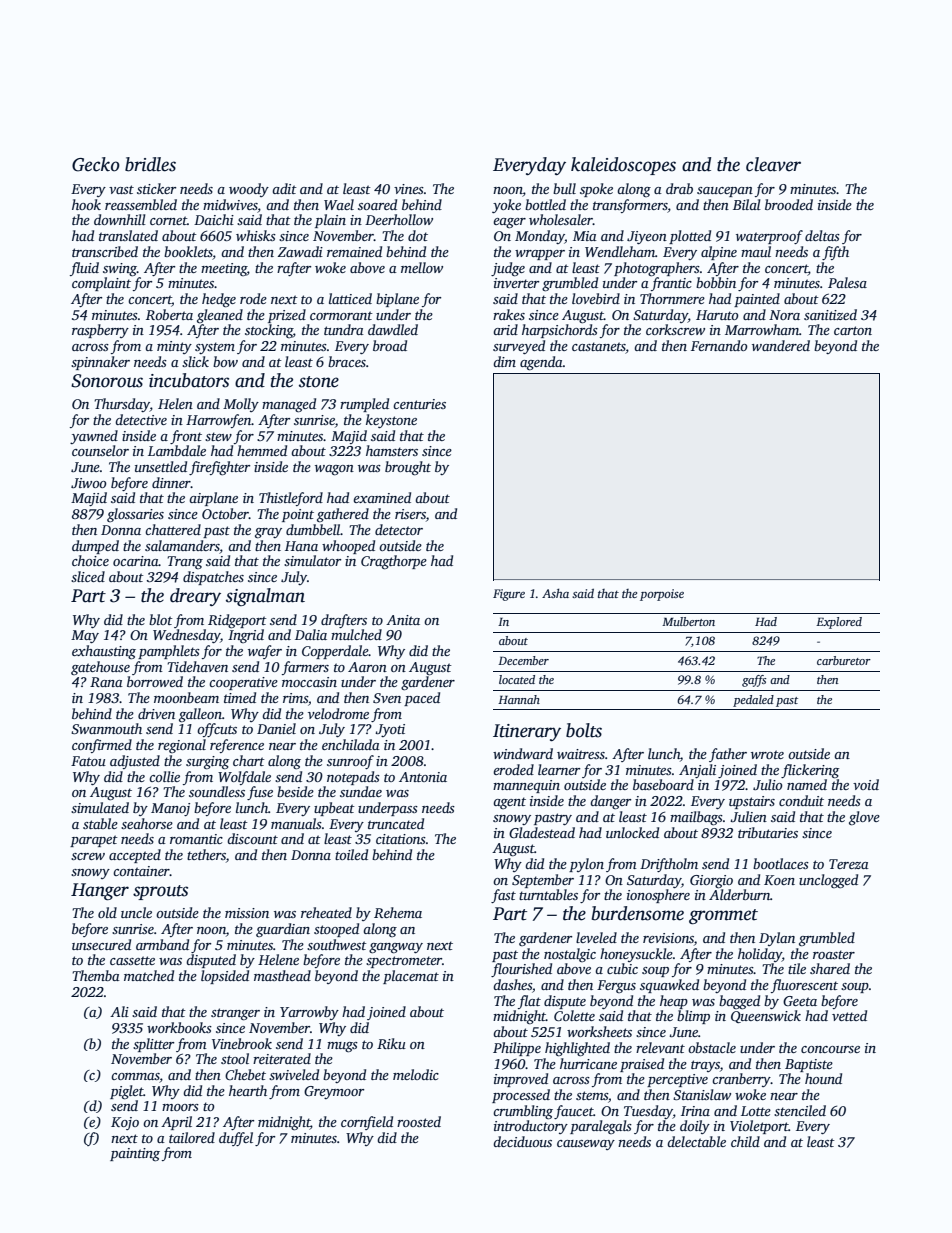 This screenshot has width=952, height=1233. Describe the element at coordinates (719, 345) in the screenshot. I see `Fernando` at that location.
